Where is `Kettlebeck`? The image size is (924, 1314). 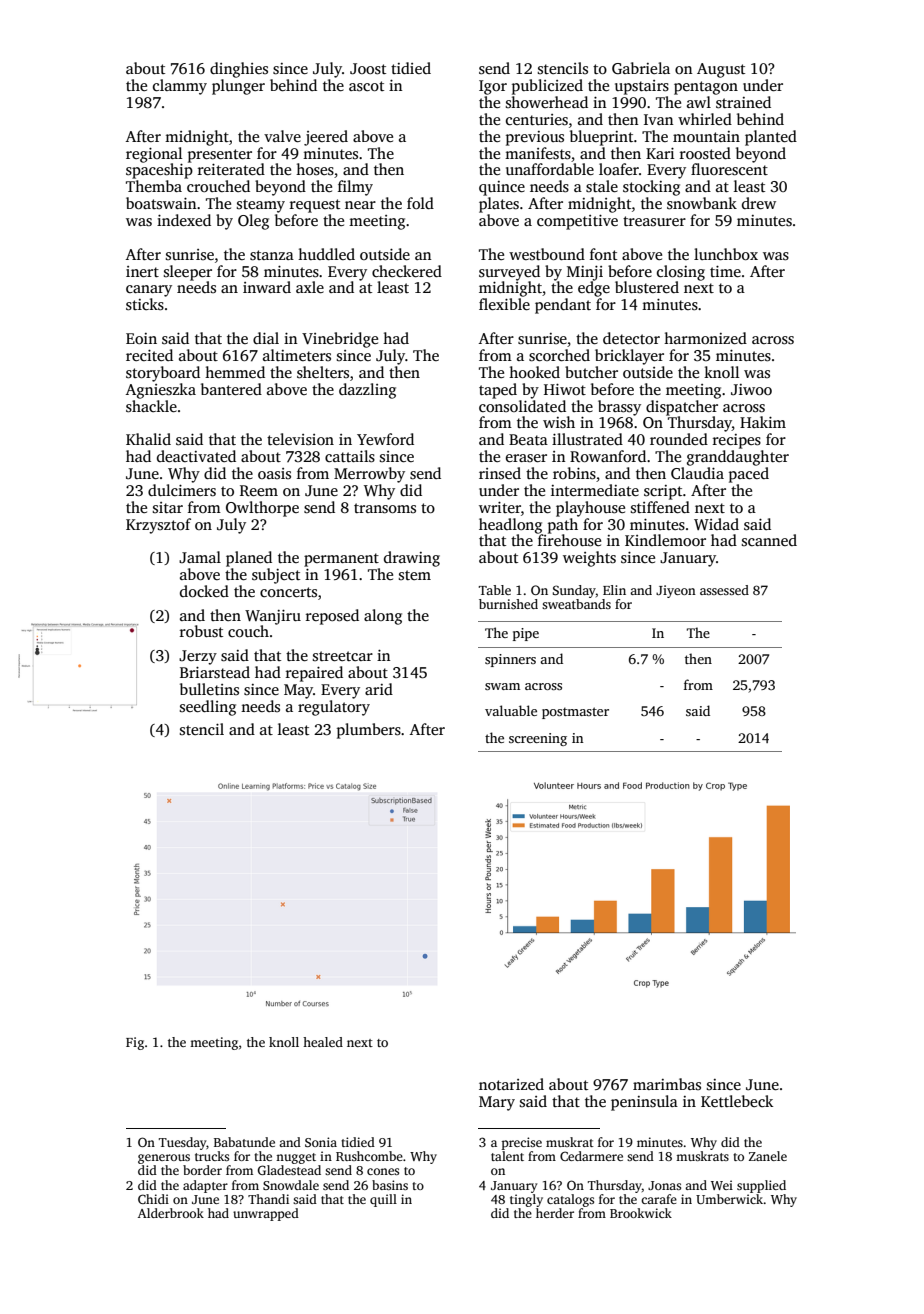 Kettlebeck is located at coordinates (737, 1101).
